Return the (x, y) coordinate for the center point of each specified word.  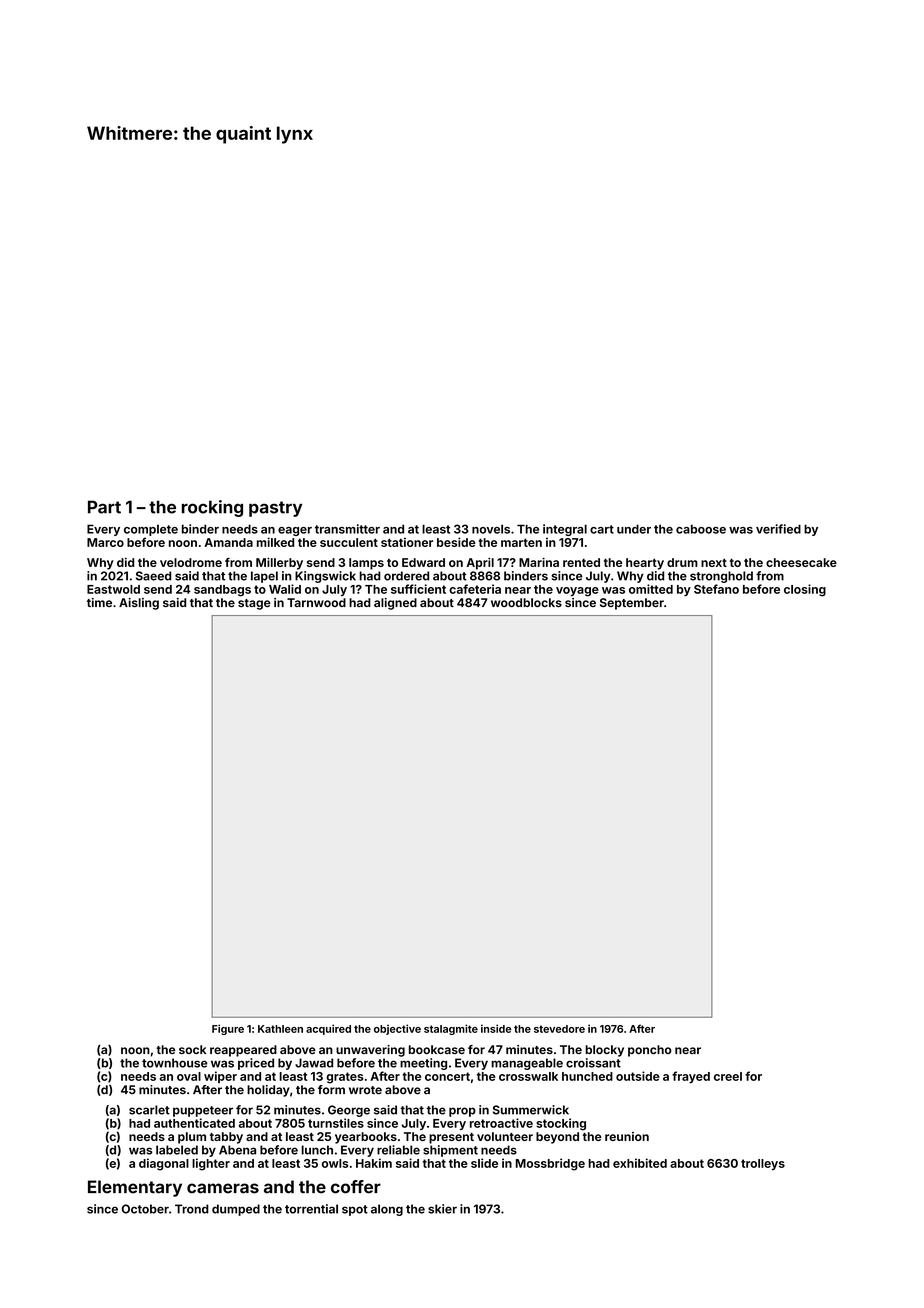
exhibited (640, 1163)
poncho (650, 1051)
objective (397, 1029)
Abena (237, 1150)
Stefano (716, 589)
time (99, 602)
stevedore (559, 1029)
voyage (577, 592)
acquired (328, 1029)
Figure (228, 1029)
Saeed (153, 576)
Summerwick (531, 1110)
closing (805, 590)
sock (192, 1049)
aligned (395, 604)
